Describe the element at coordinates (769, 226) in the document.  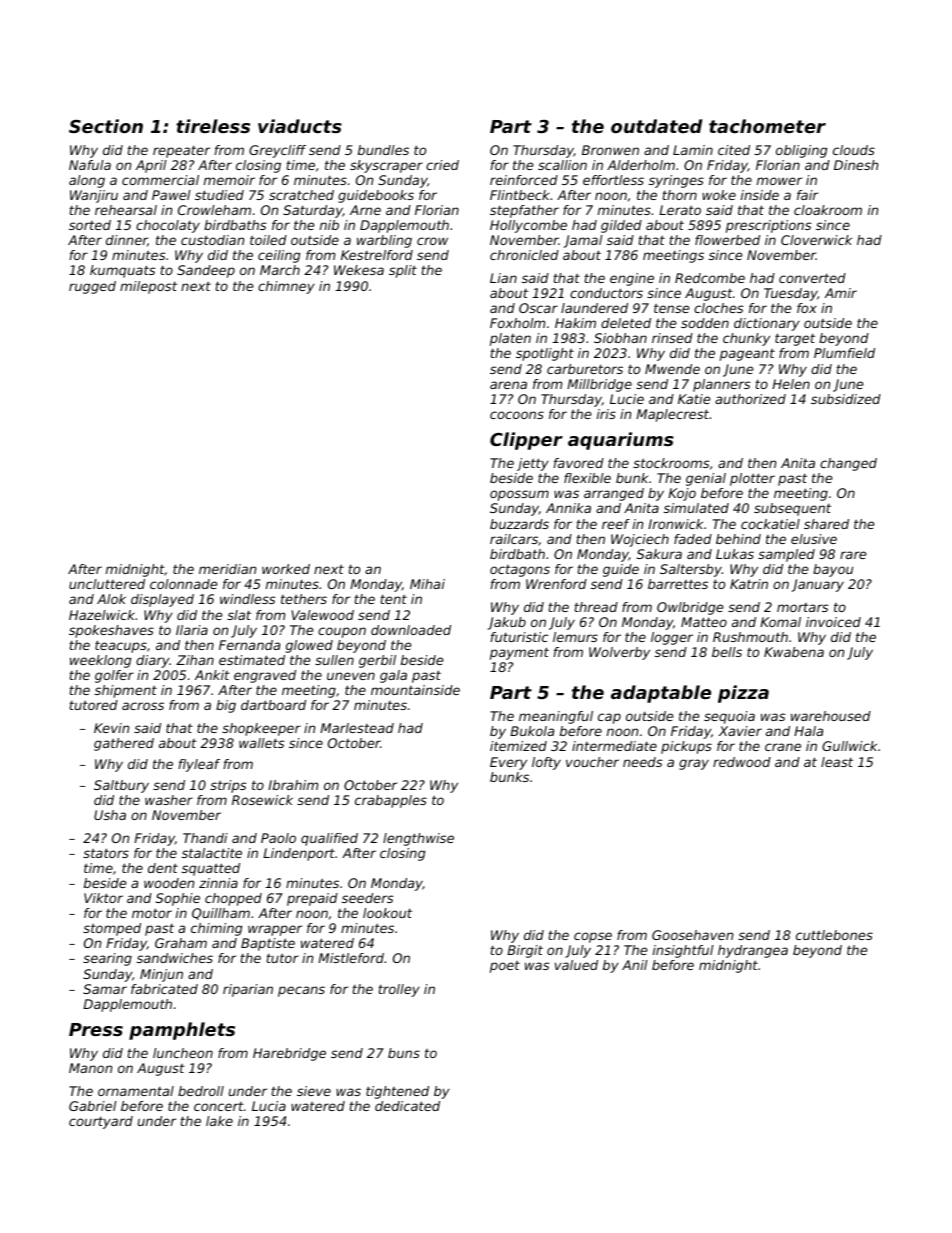
I see `prescriptions` at that location.
